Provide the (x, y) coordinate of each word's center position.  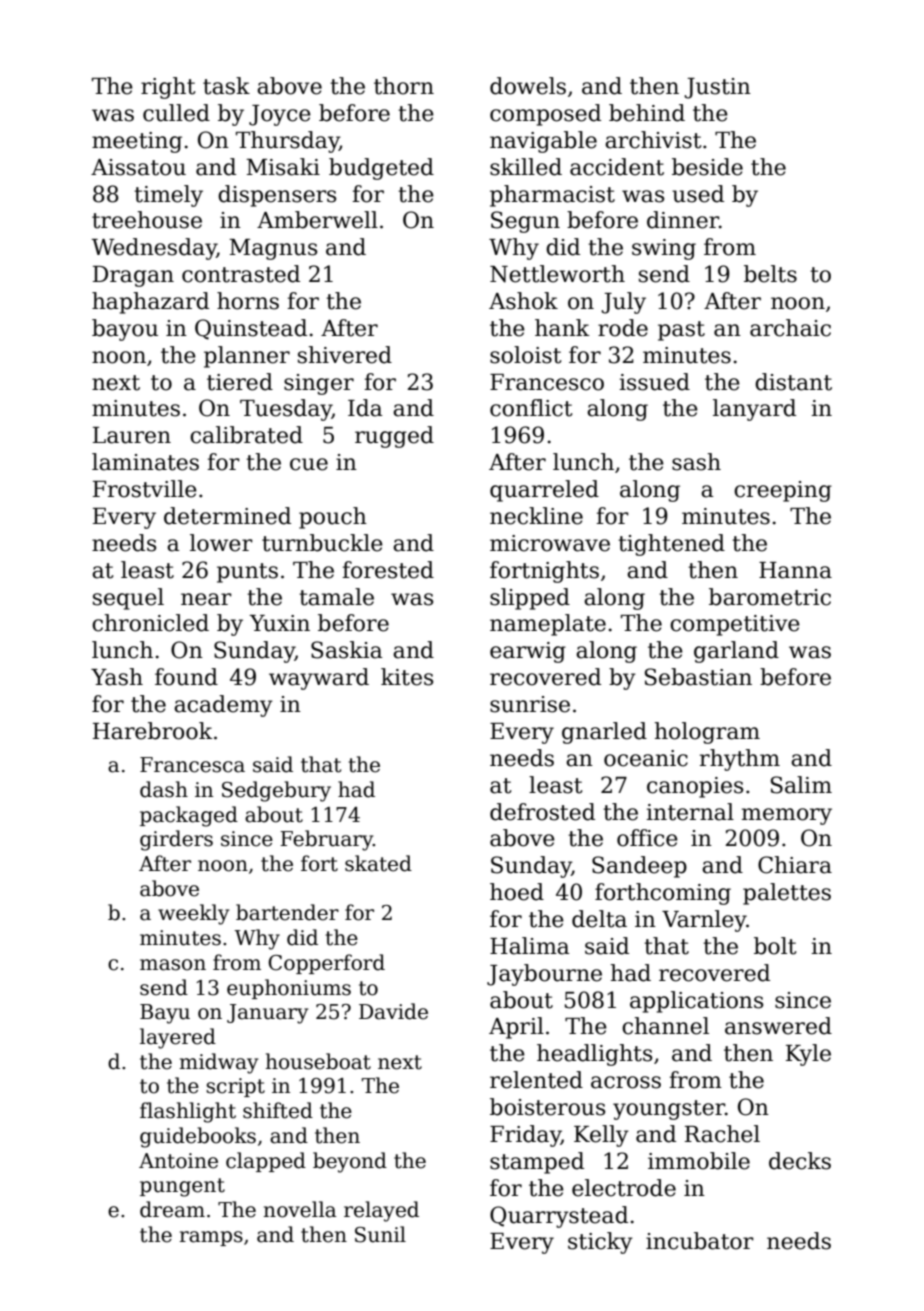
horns (248, 301)
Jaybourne (544, 975)
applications (696, 1002)
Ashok (523, 301)
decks (800, 1161)
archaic (790, 328)
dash (164, 789)
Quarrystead (559, 1217)
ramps (211, 1238)
